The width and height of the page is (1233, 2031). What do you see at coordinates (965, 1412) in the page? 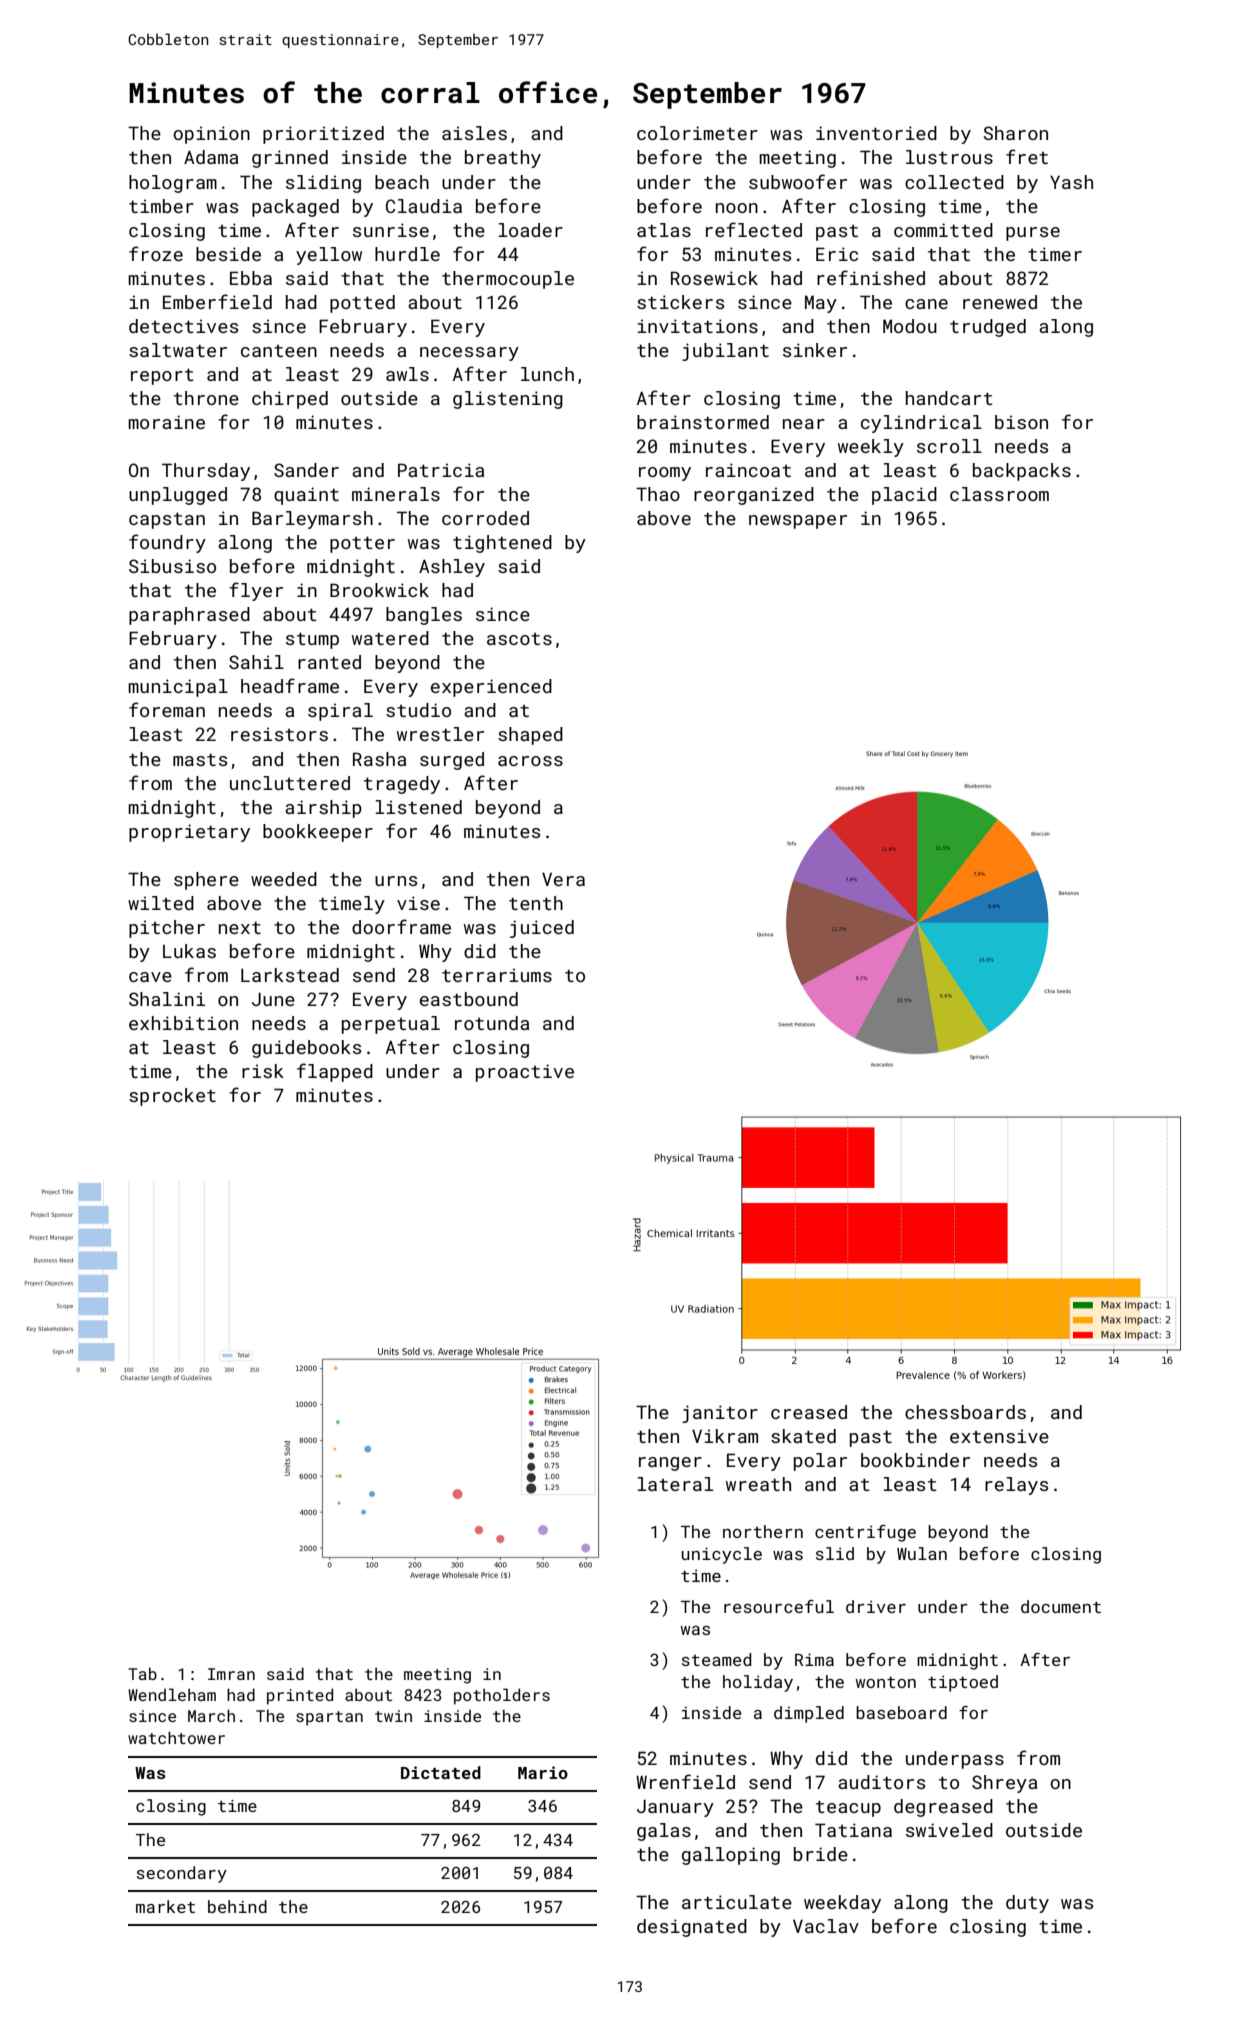
I see `chessboards` at bounding box center [965, 1412].
